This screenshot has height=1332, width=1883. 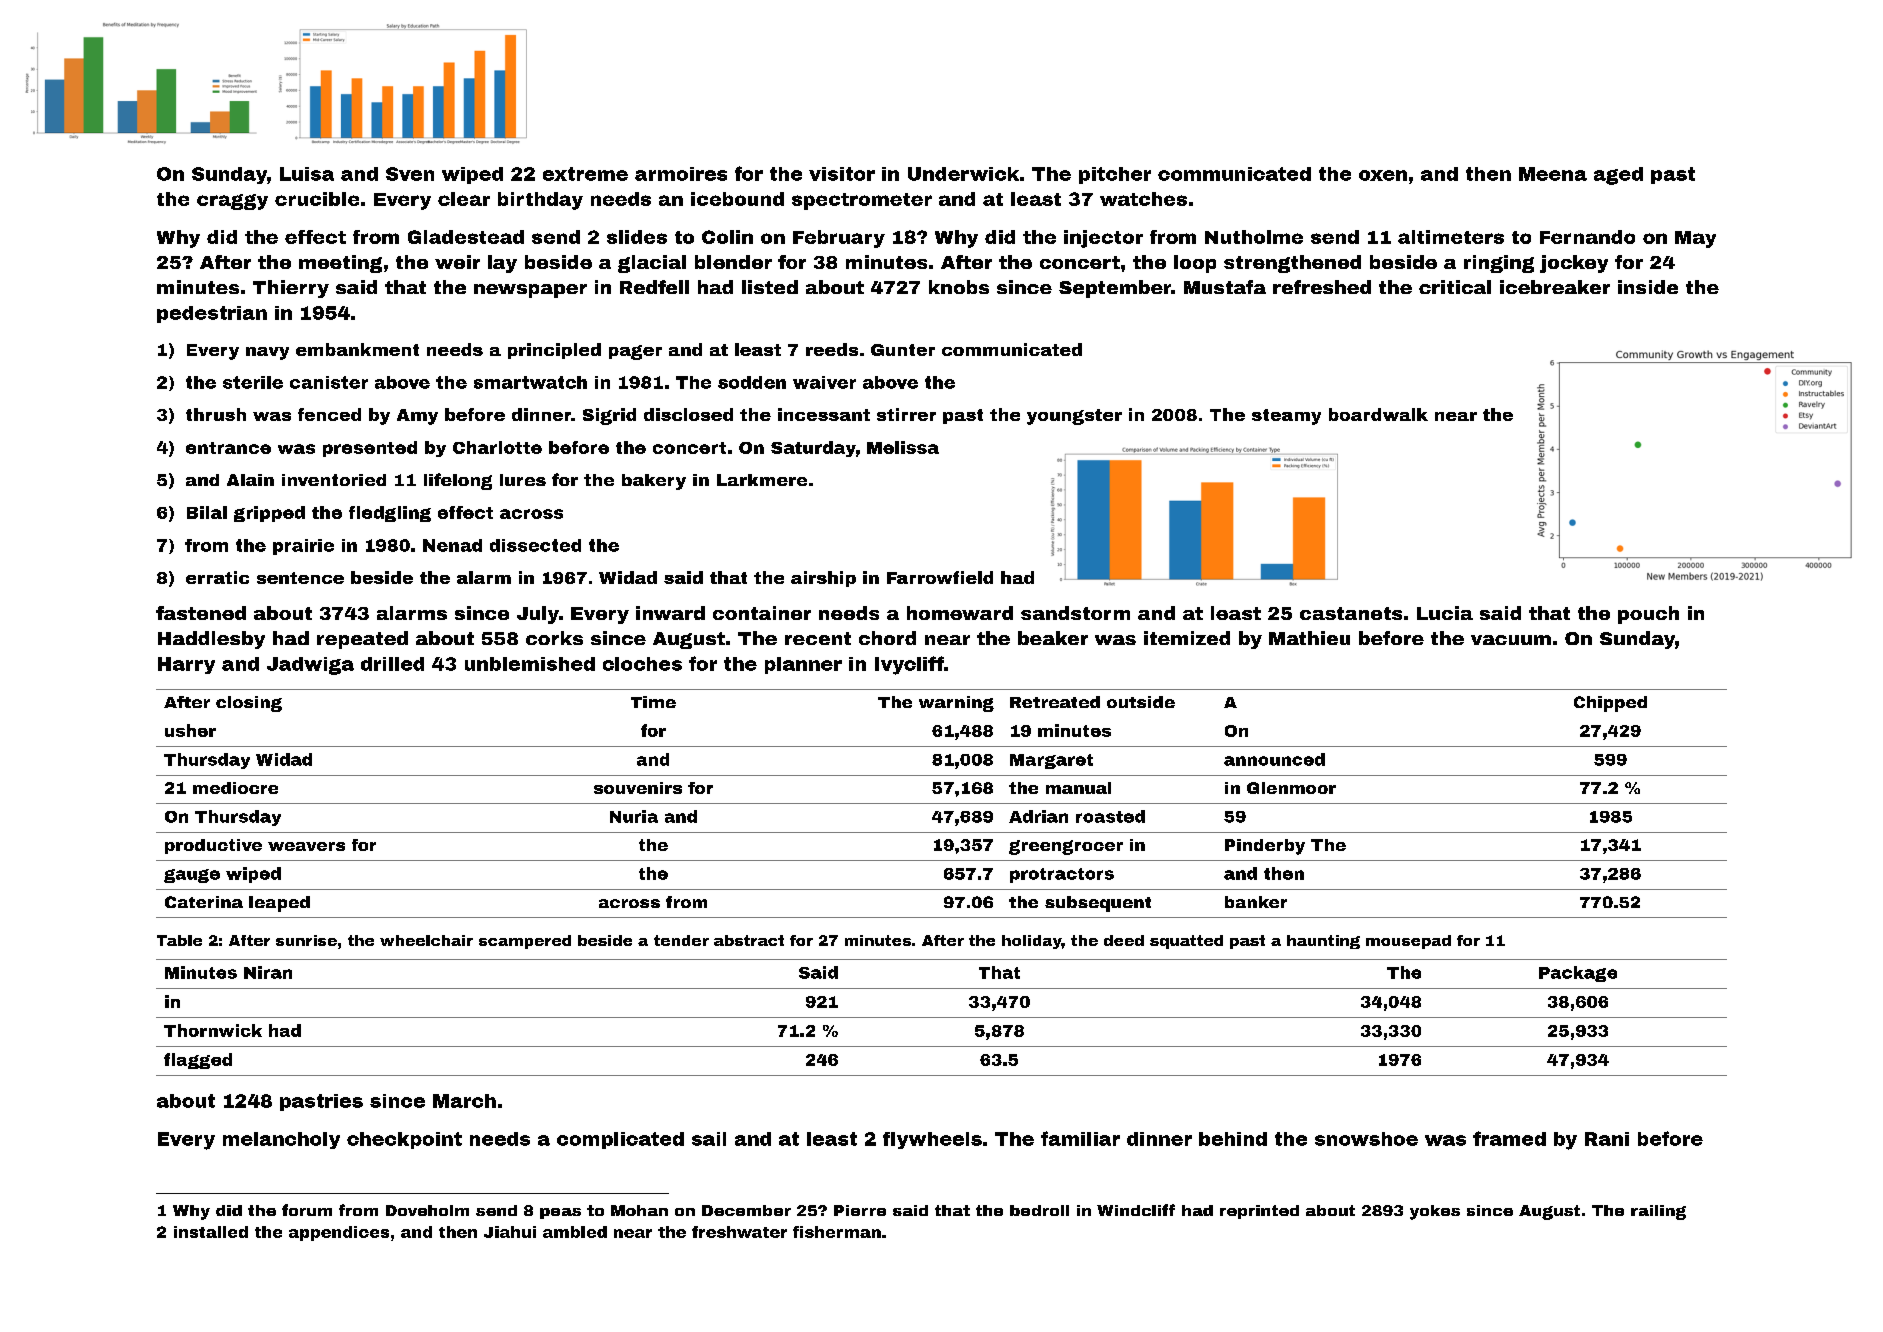 I want to click on wheelchair, so click(x=426, y=940).
